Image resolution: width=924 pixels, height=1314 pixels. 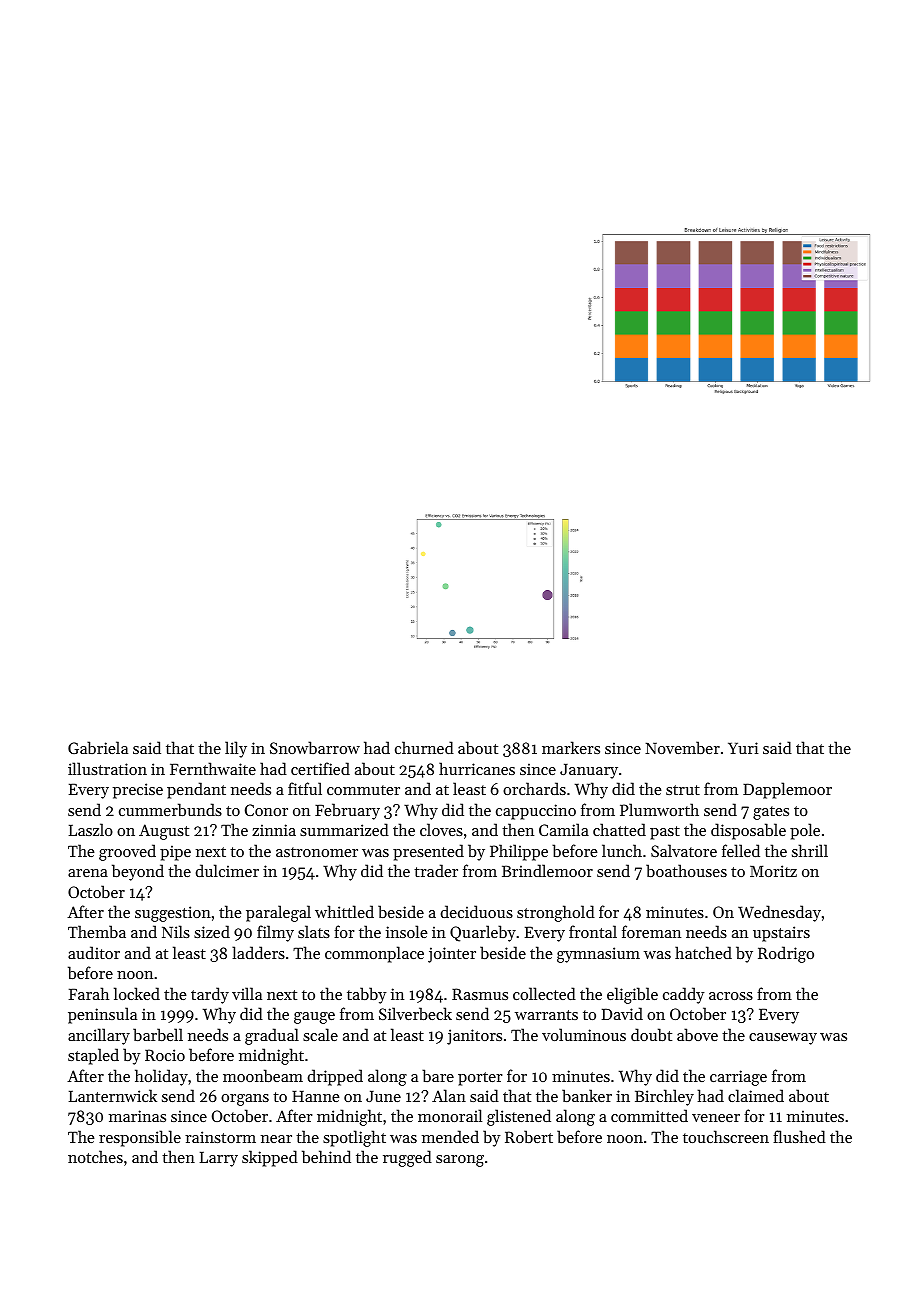 I want to click on grooved, so click(x=127, y=852).
